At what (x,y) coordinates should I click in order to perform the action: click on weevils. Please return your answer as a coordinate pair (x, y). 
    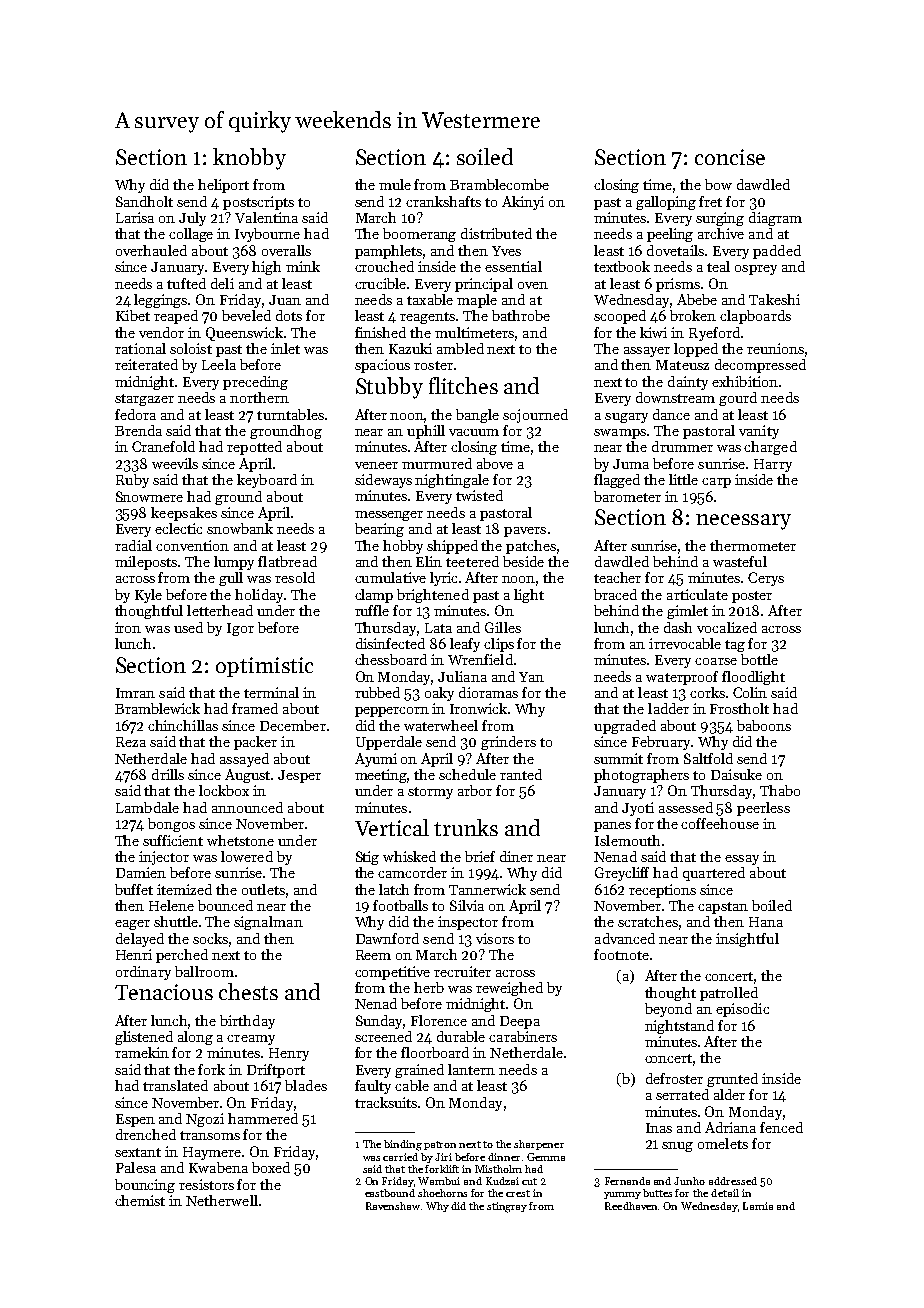
    Looking at the image, I should click on (175, 463).
